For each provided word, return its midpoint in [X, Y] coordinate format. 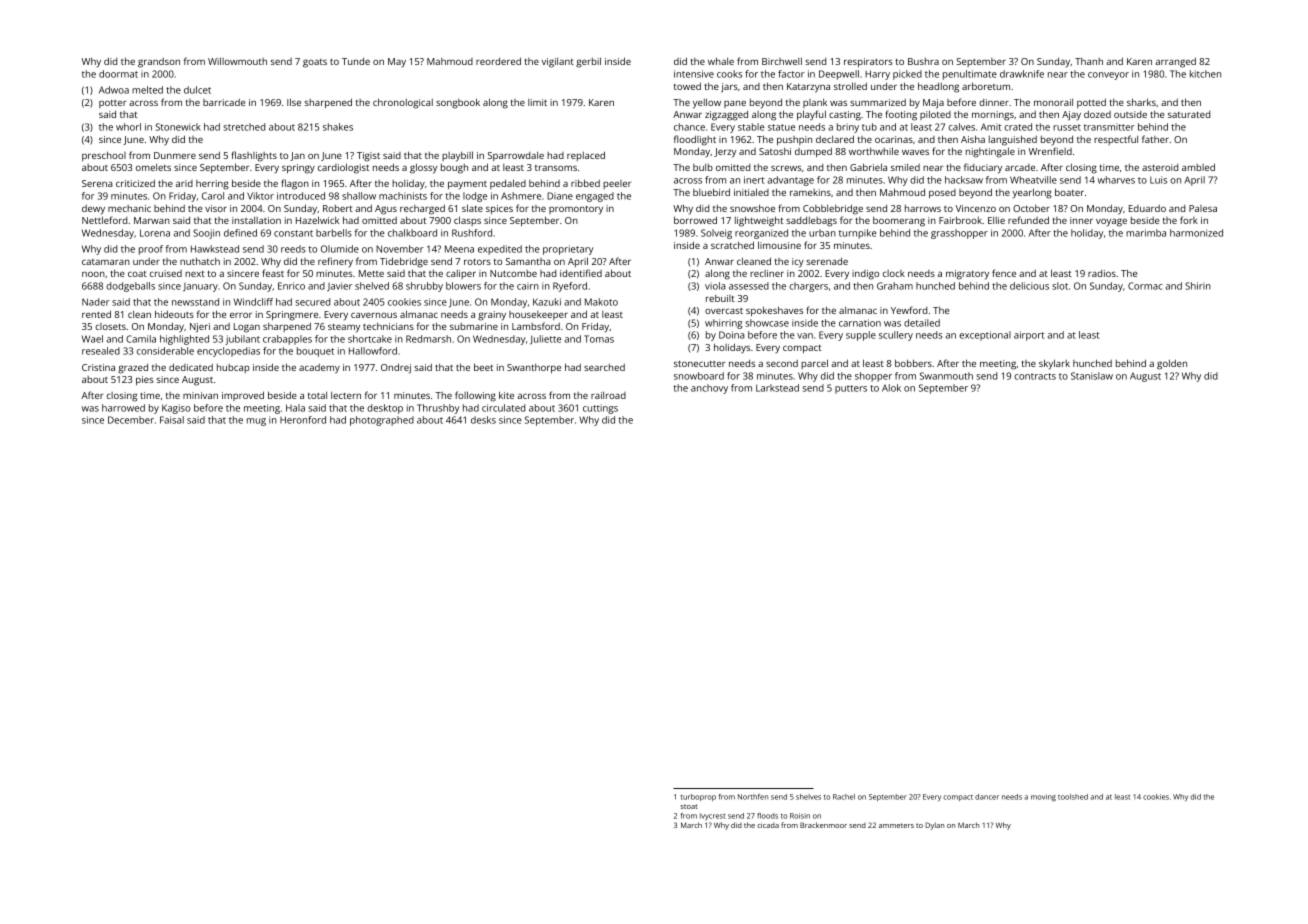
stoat [689, 806]
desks [483, 420]
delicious [1029, 286]
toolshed [1073, 797]
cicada [768, 825]
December [131, 420]
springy [298, 169]
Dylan [934, 826]
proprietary [568, 250]
